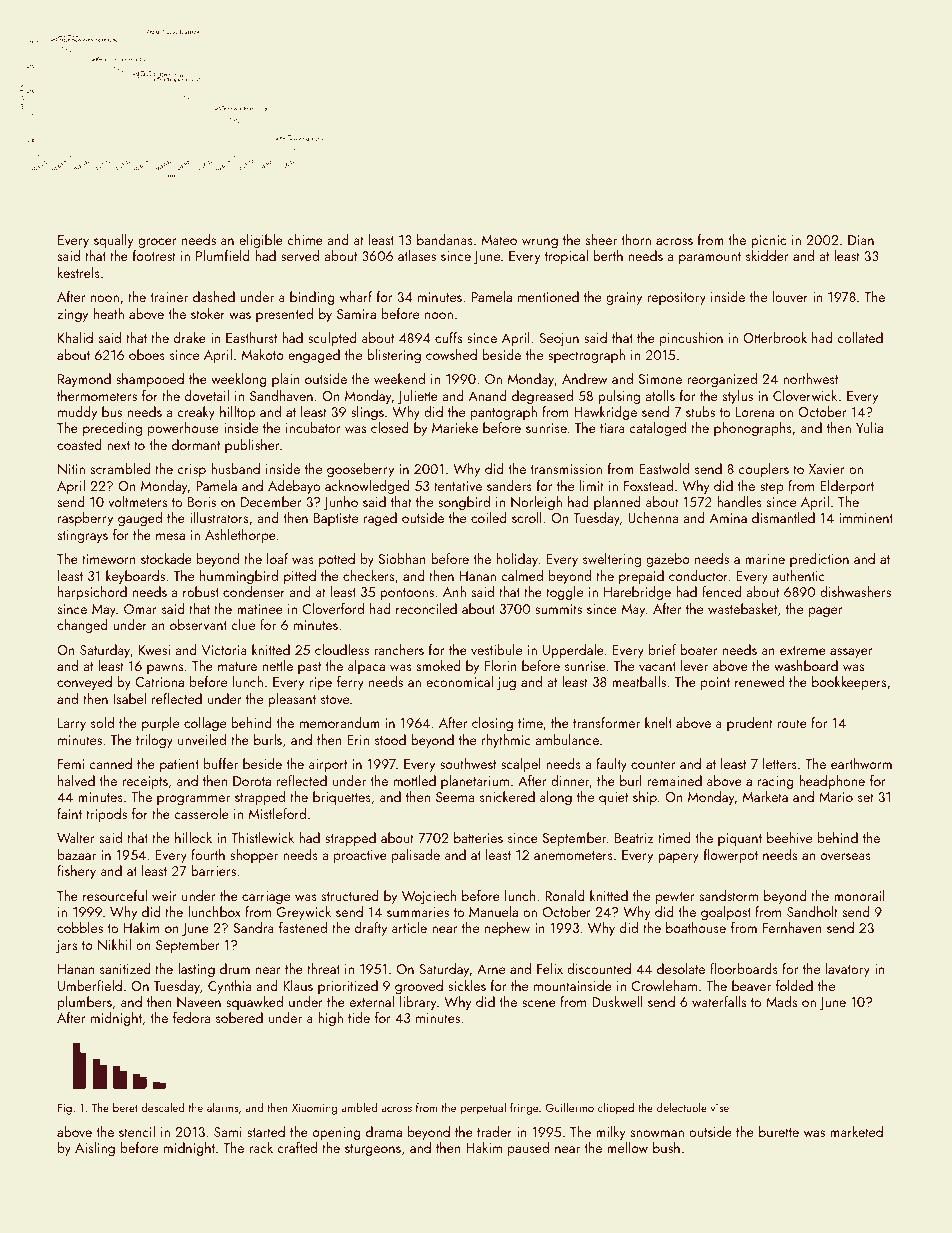  Describe the element at coordinates (653, 517) in the screenshot. I see `Uchenna` at that location.
